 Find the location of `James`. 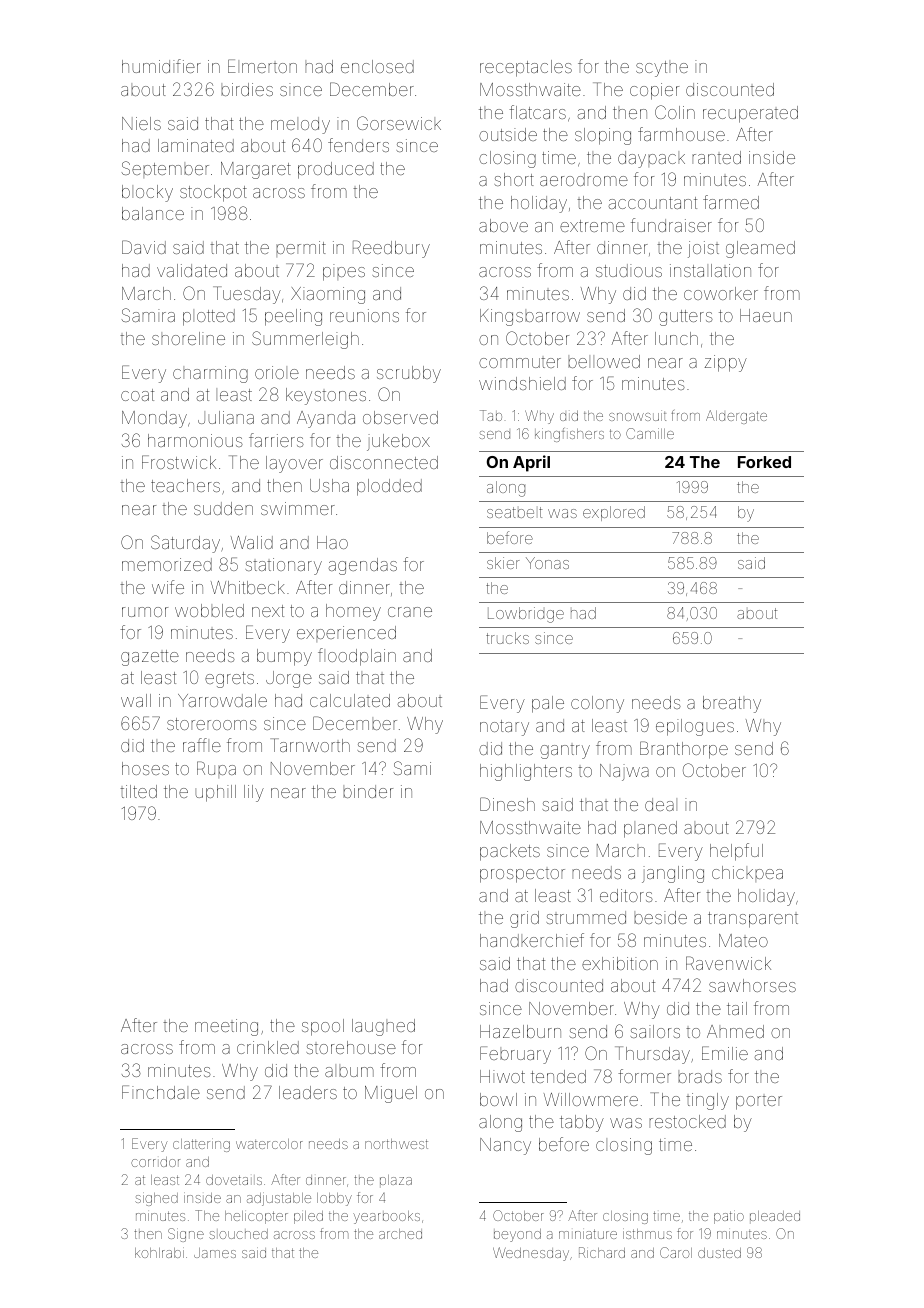

James is located at coordinates (215, 1253).
